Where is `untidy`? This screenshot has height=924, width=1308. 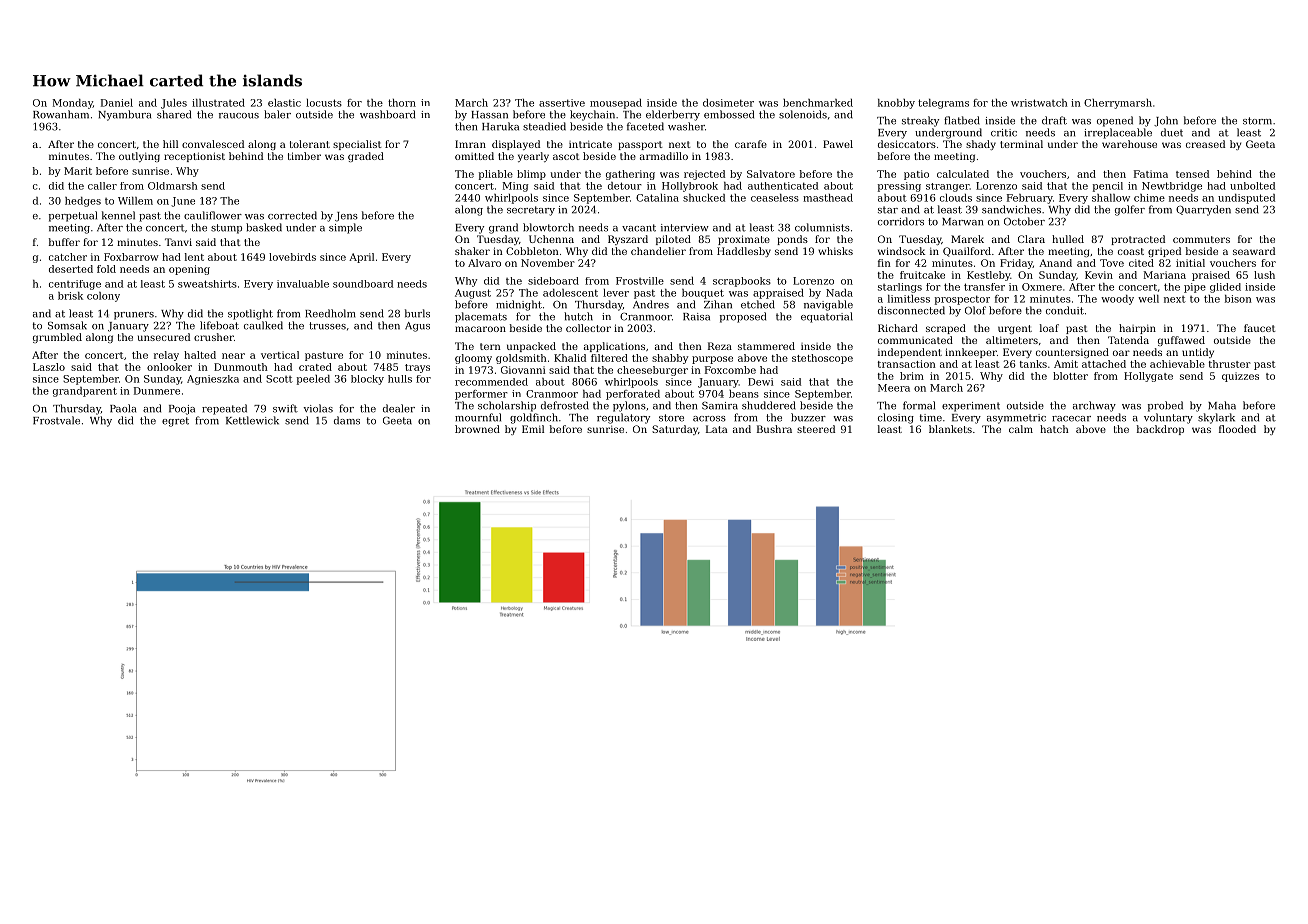 untidy is located at coordinates (1198, 353).
